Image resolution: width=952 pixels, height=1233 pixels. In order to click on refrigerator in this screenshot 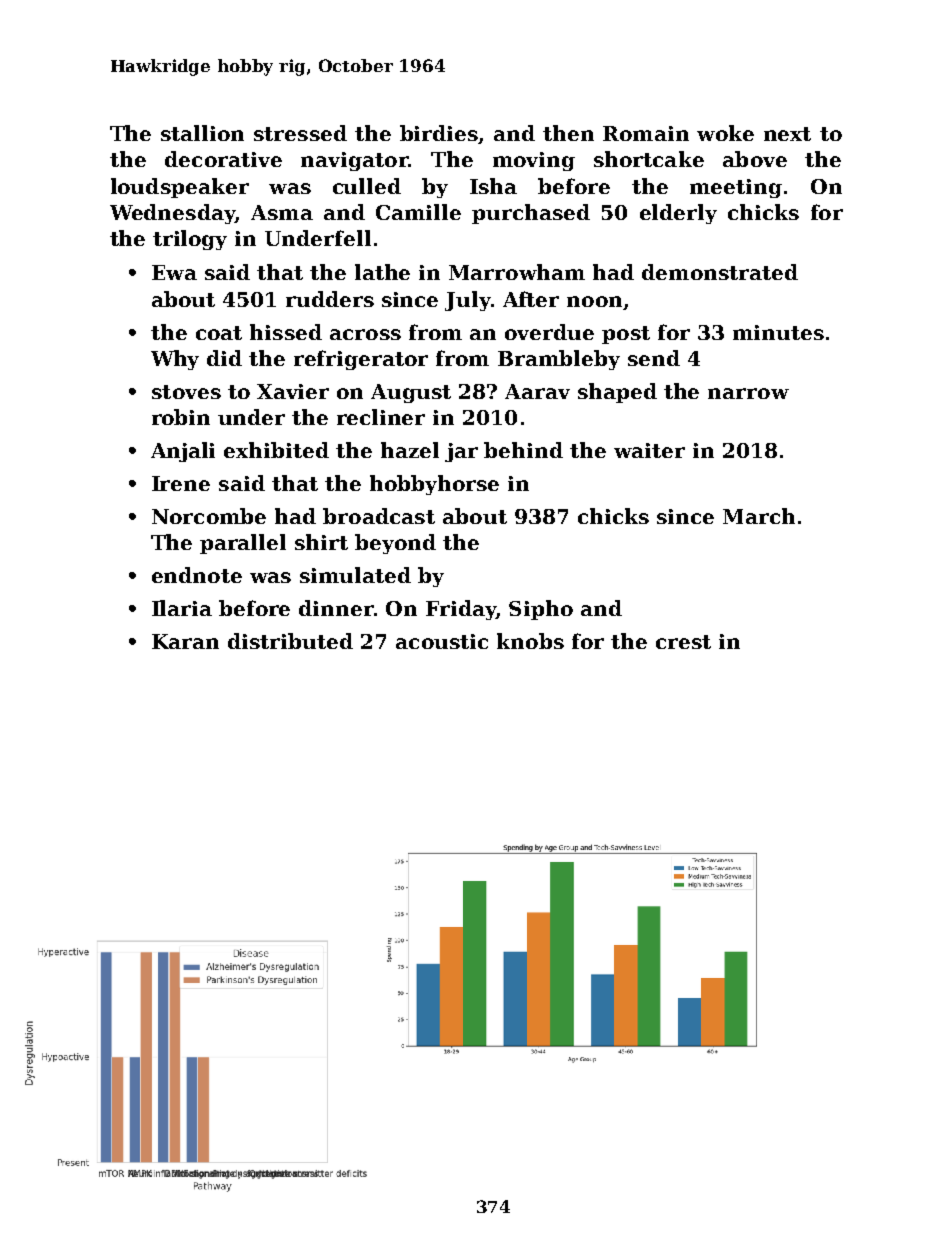, I will do `click(361, 360)`.
